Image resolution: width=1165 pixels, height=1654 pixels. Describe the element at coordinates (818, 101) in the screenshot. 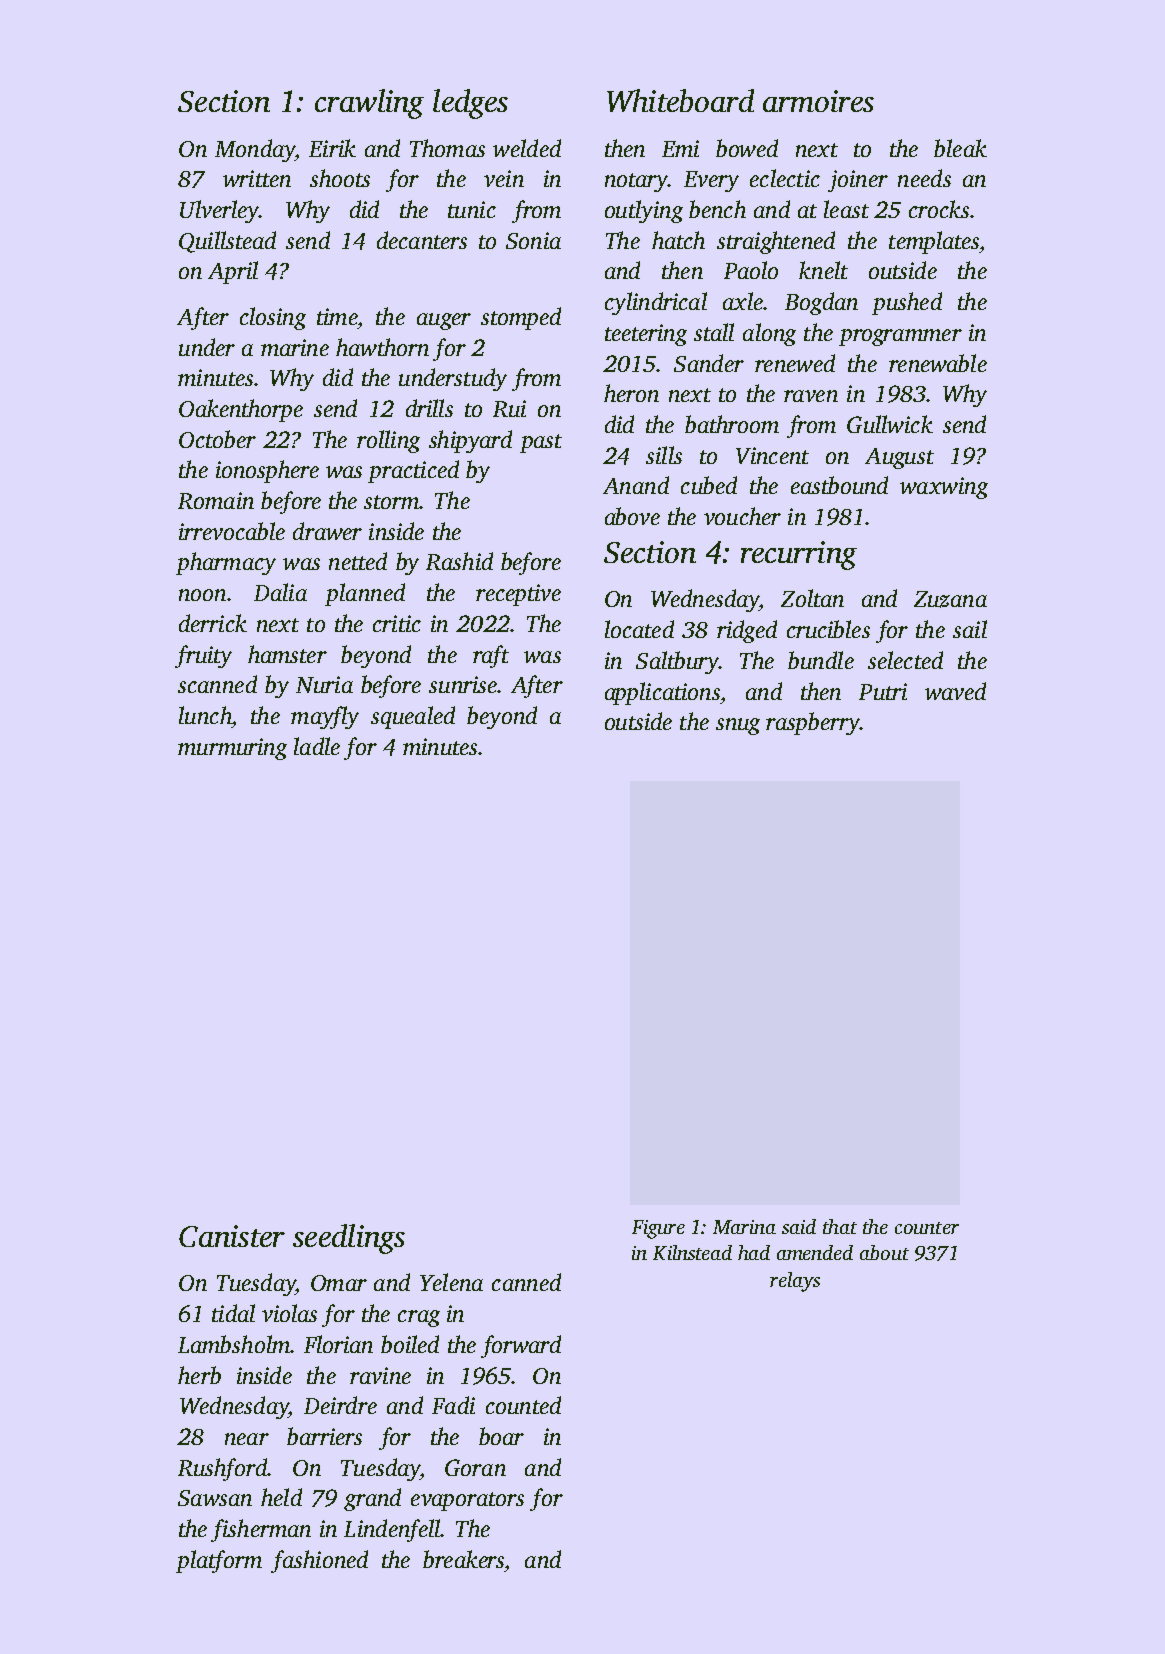

I see `armoires` at that location.
